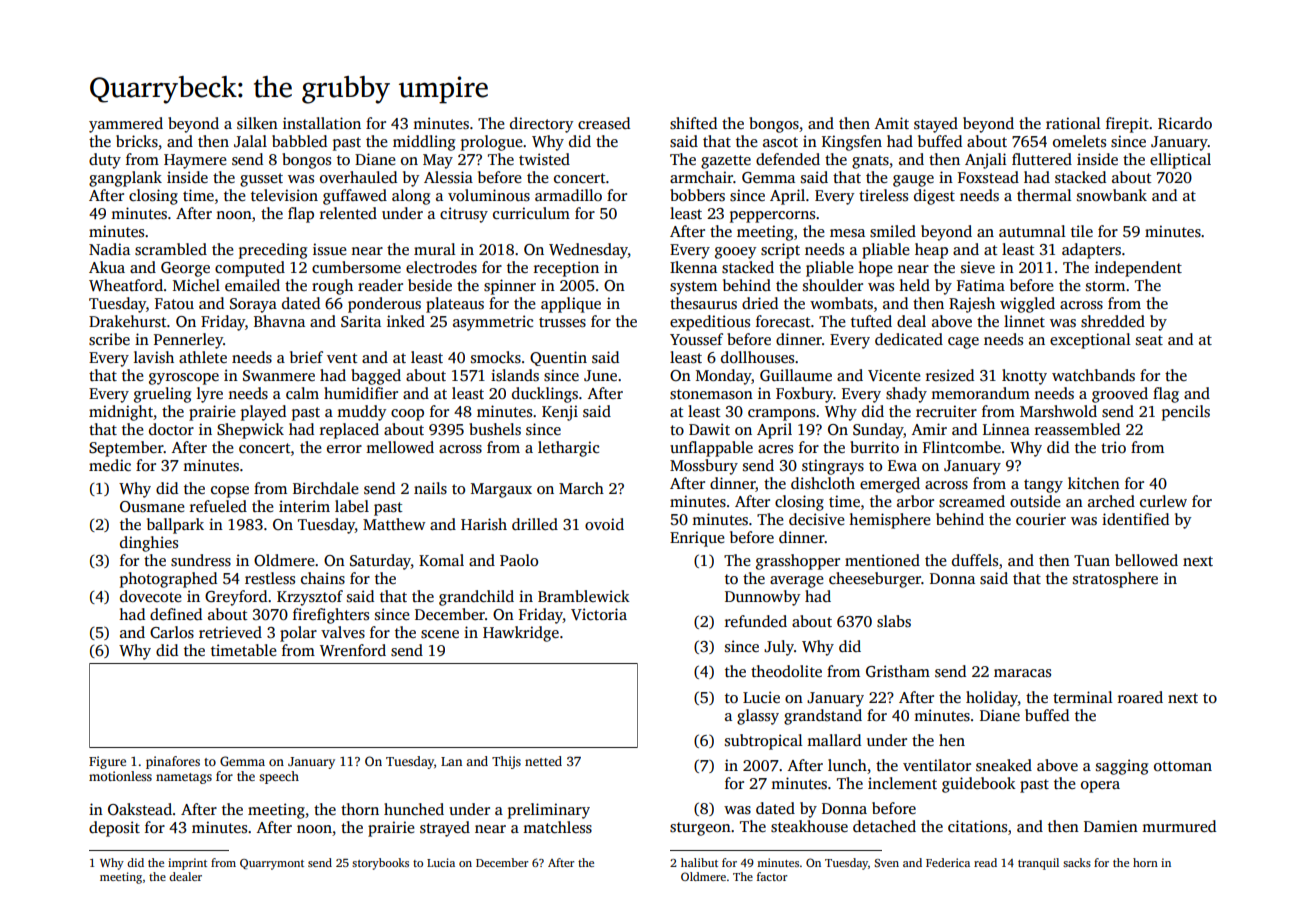  I want to click on trio, so click(1113, 447).
